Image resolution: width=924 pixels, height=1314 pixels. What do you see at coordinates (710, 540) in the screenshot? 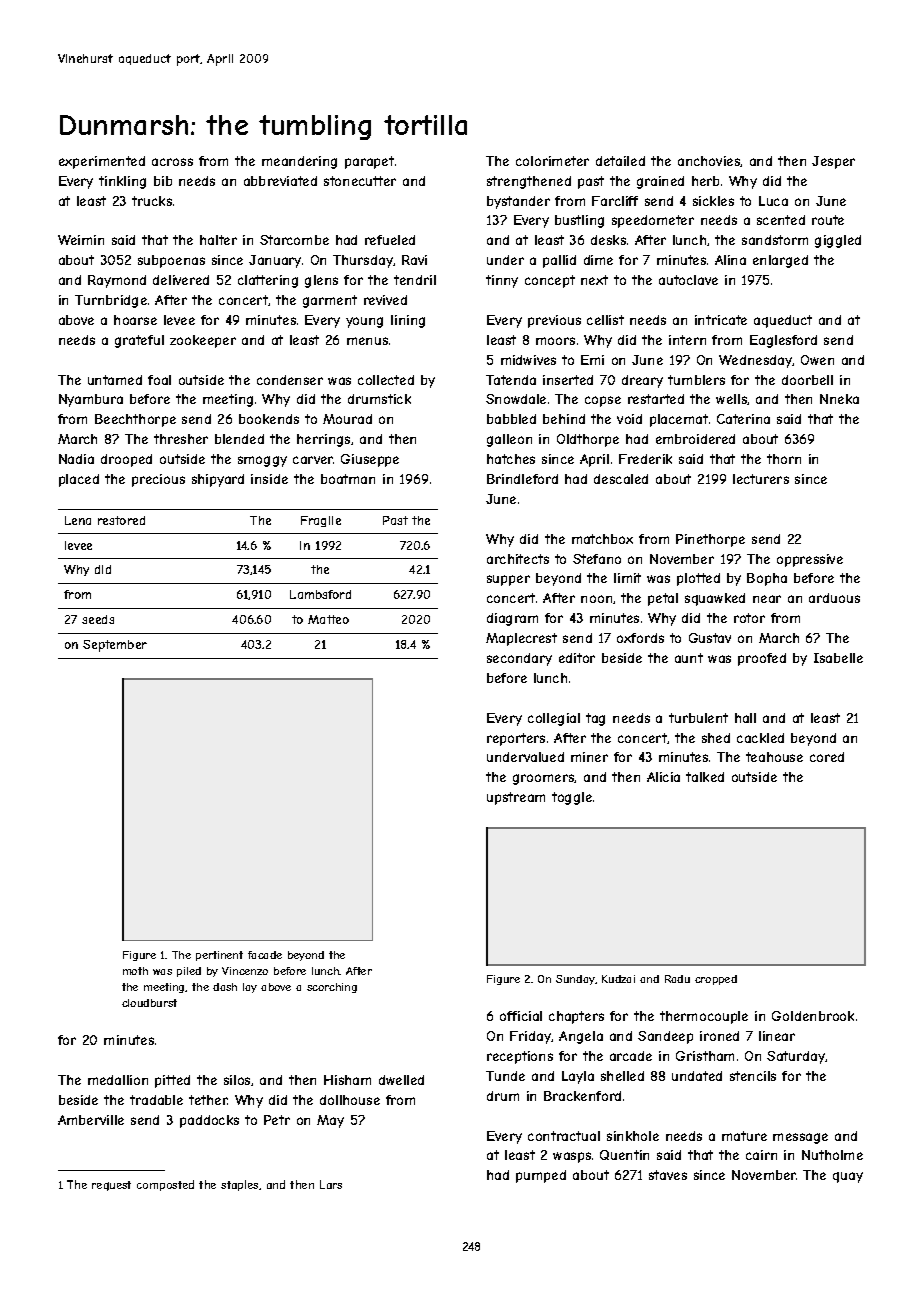
I see `Pinethorpe` at bounding box center [710, 540].
